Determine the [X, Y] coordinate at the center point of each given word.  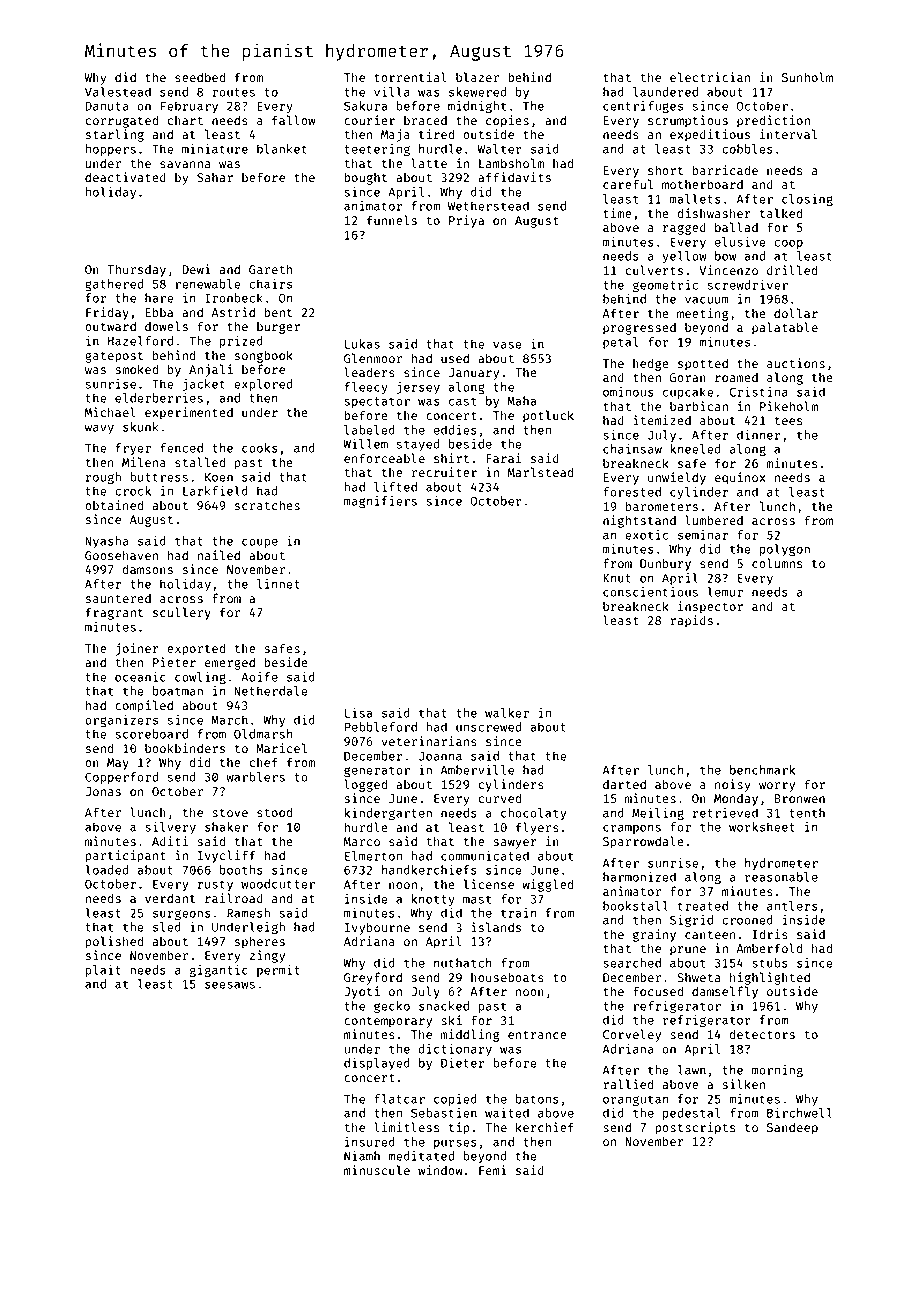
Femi [493, 1170]
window [440, 1170]
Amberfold [769, 948]
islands [496, 927]
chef [263, 762]
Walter [499, 149]
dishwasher [714, 213]
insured [370, 1142]
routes [234, 92]
